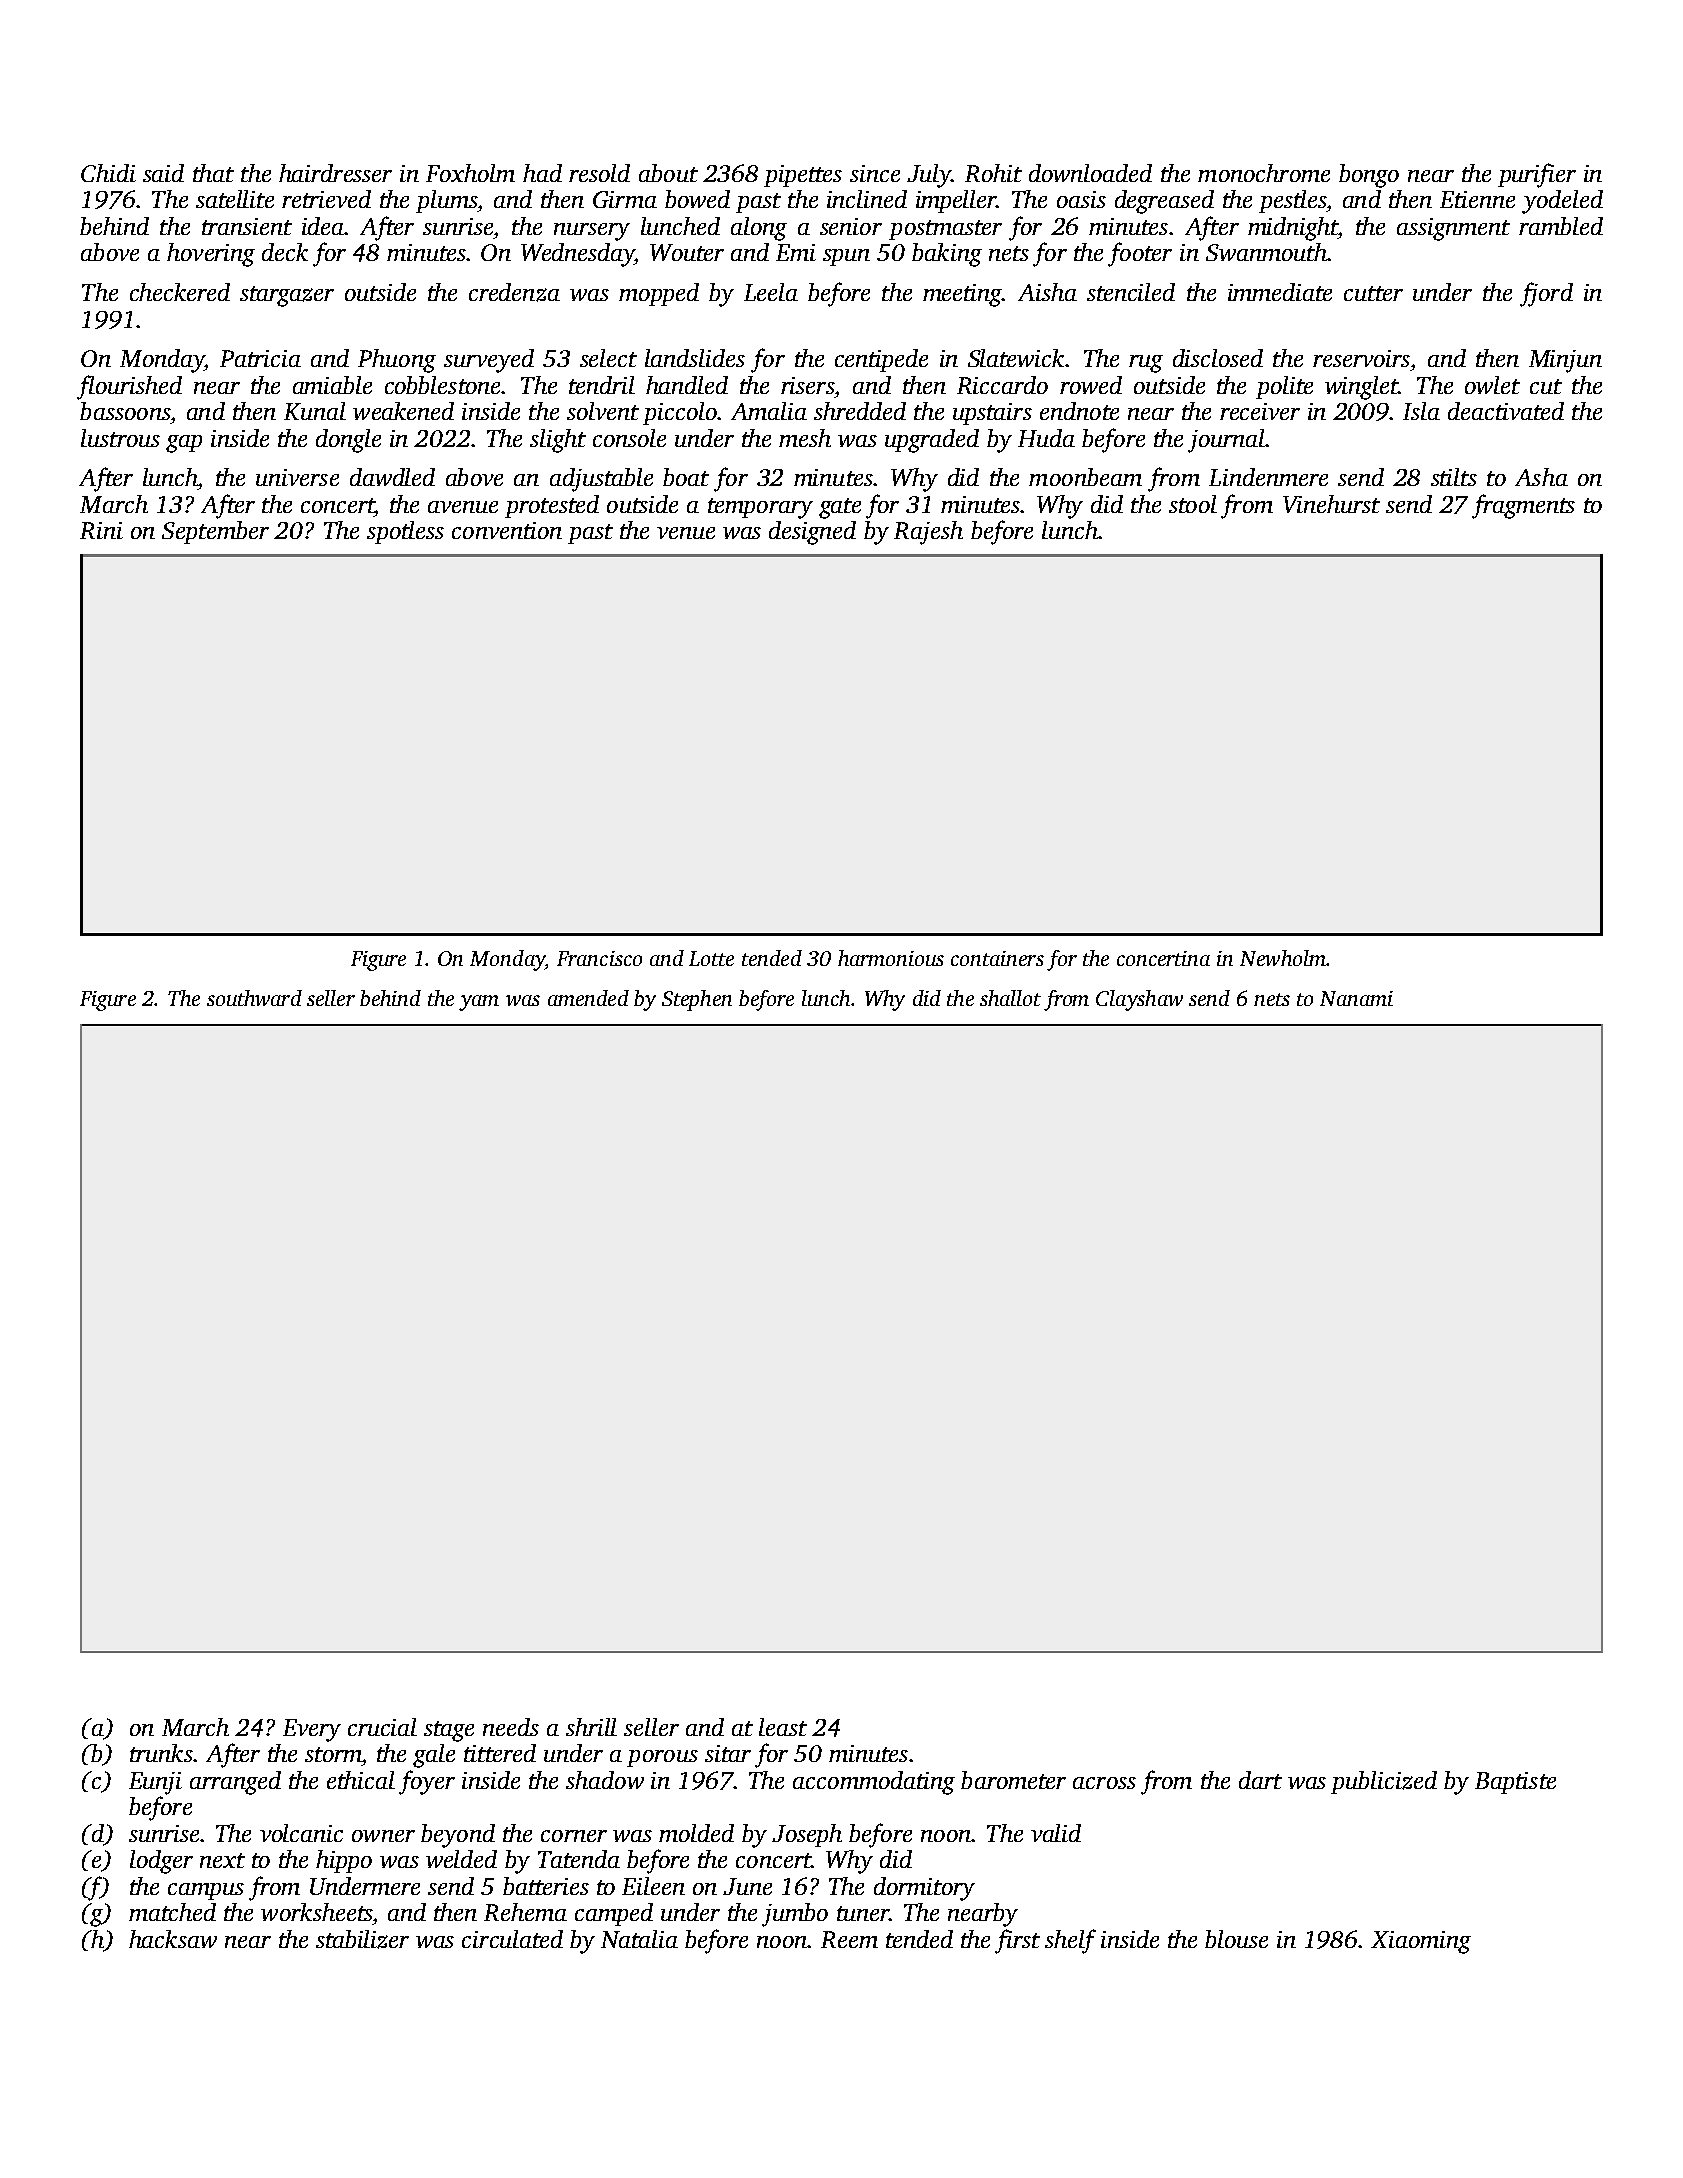  Describe the element at coordinates (924, 1889) in the page. I see `dormitory` at that location.
